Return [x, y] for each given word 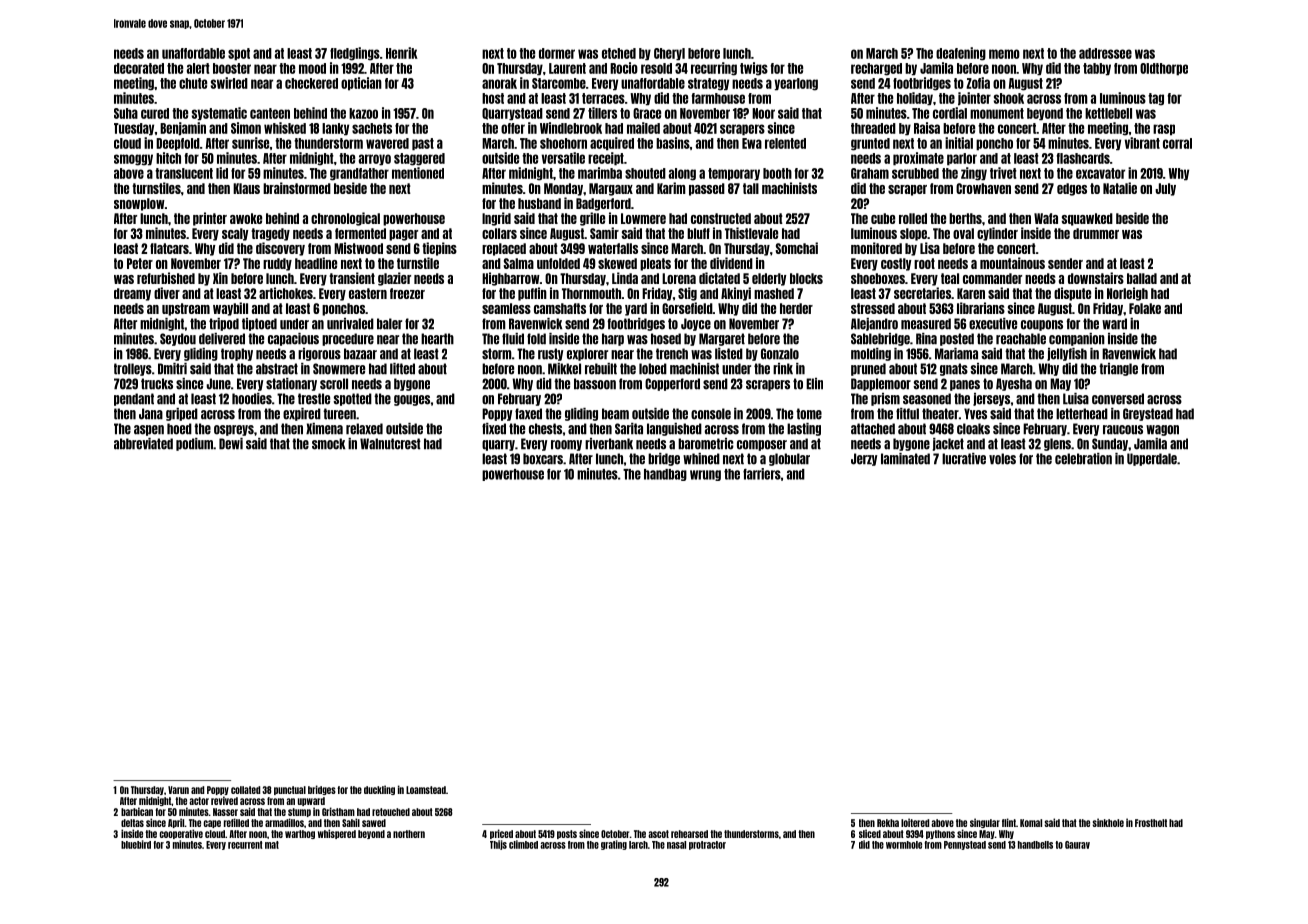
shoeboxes [878, 278]
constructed [721, 218]
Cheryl [669, 54]
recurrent [245, 845]
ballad [1142, 278]
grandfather [359, 174]
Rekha [888, 823]
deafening [961, 54]
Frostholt [1151, 823]
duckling [379, 790]
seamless [506, 308]
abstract [277, 369]
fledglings [355, 54]
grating [614, 845]
